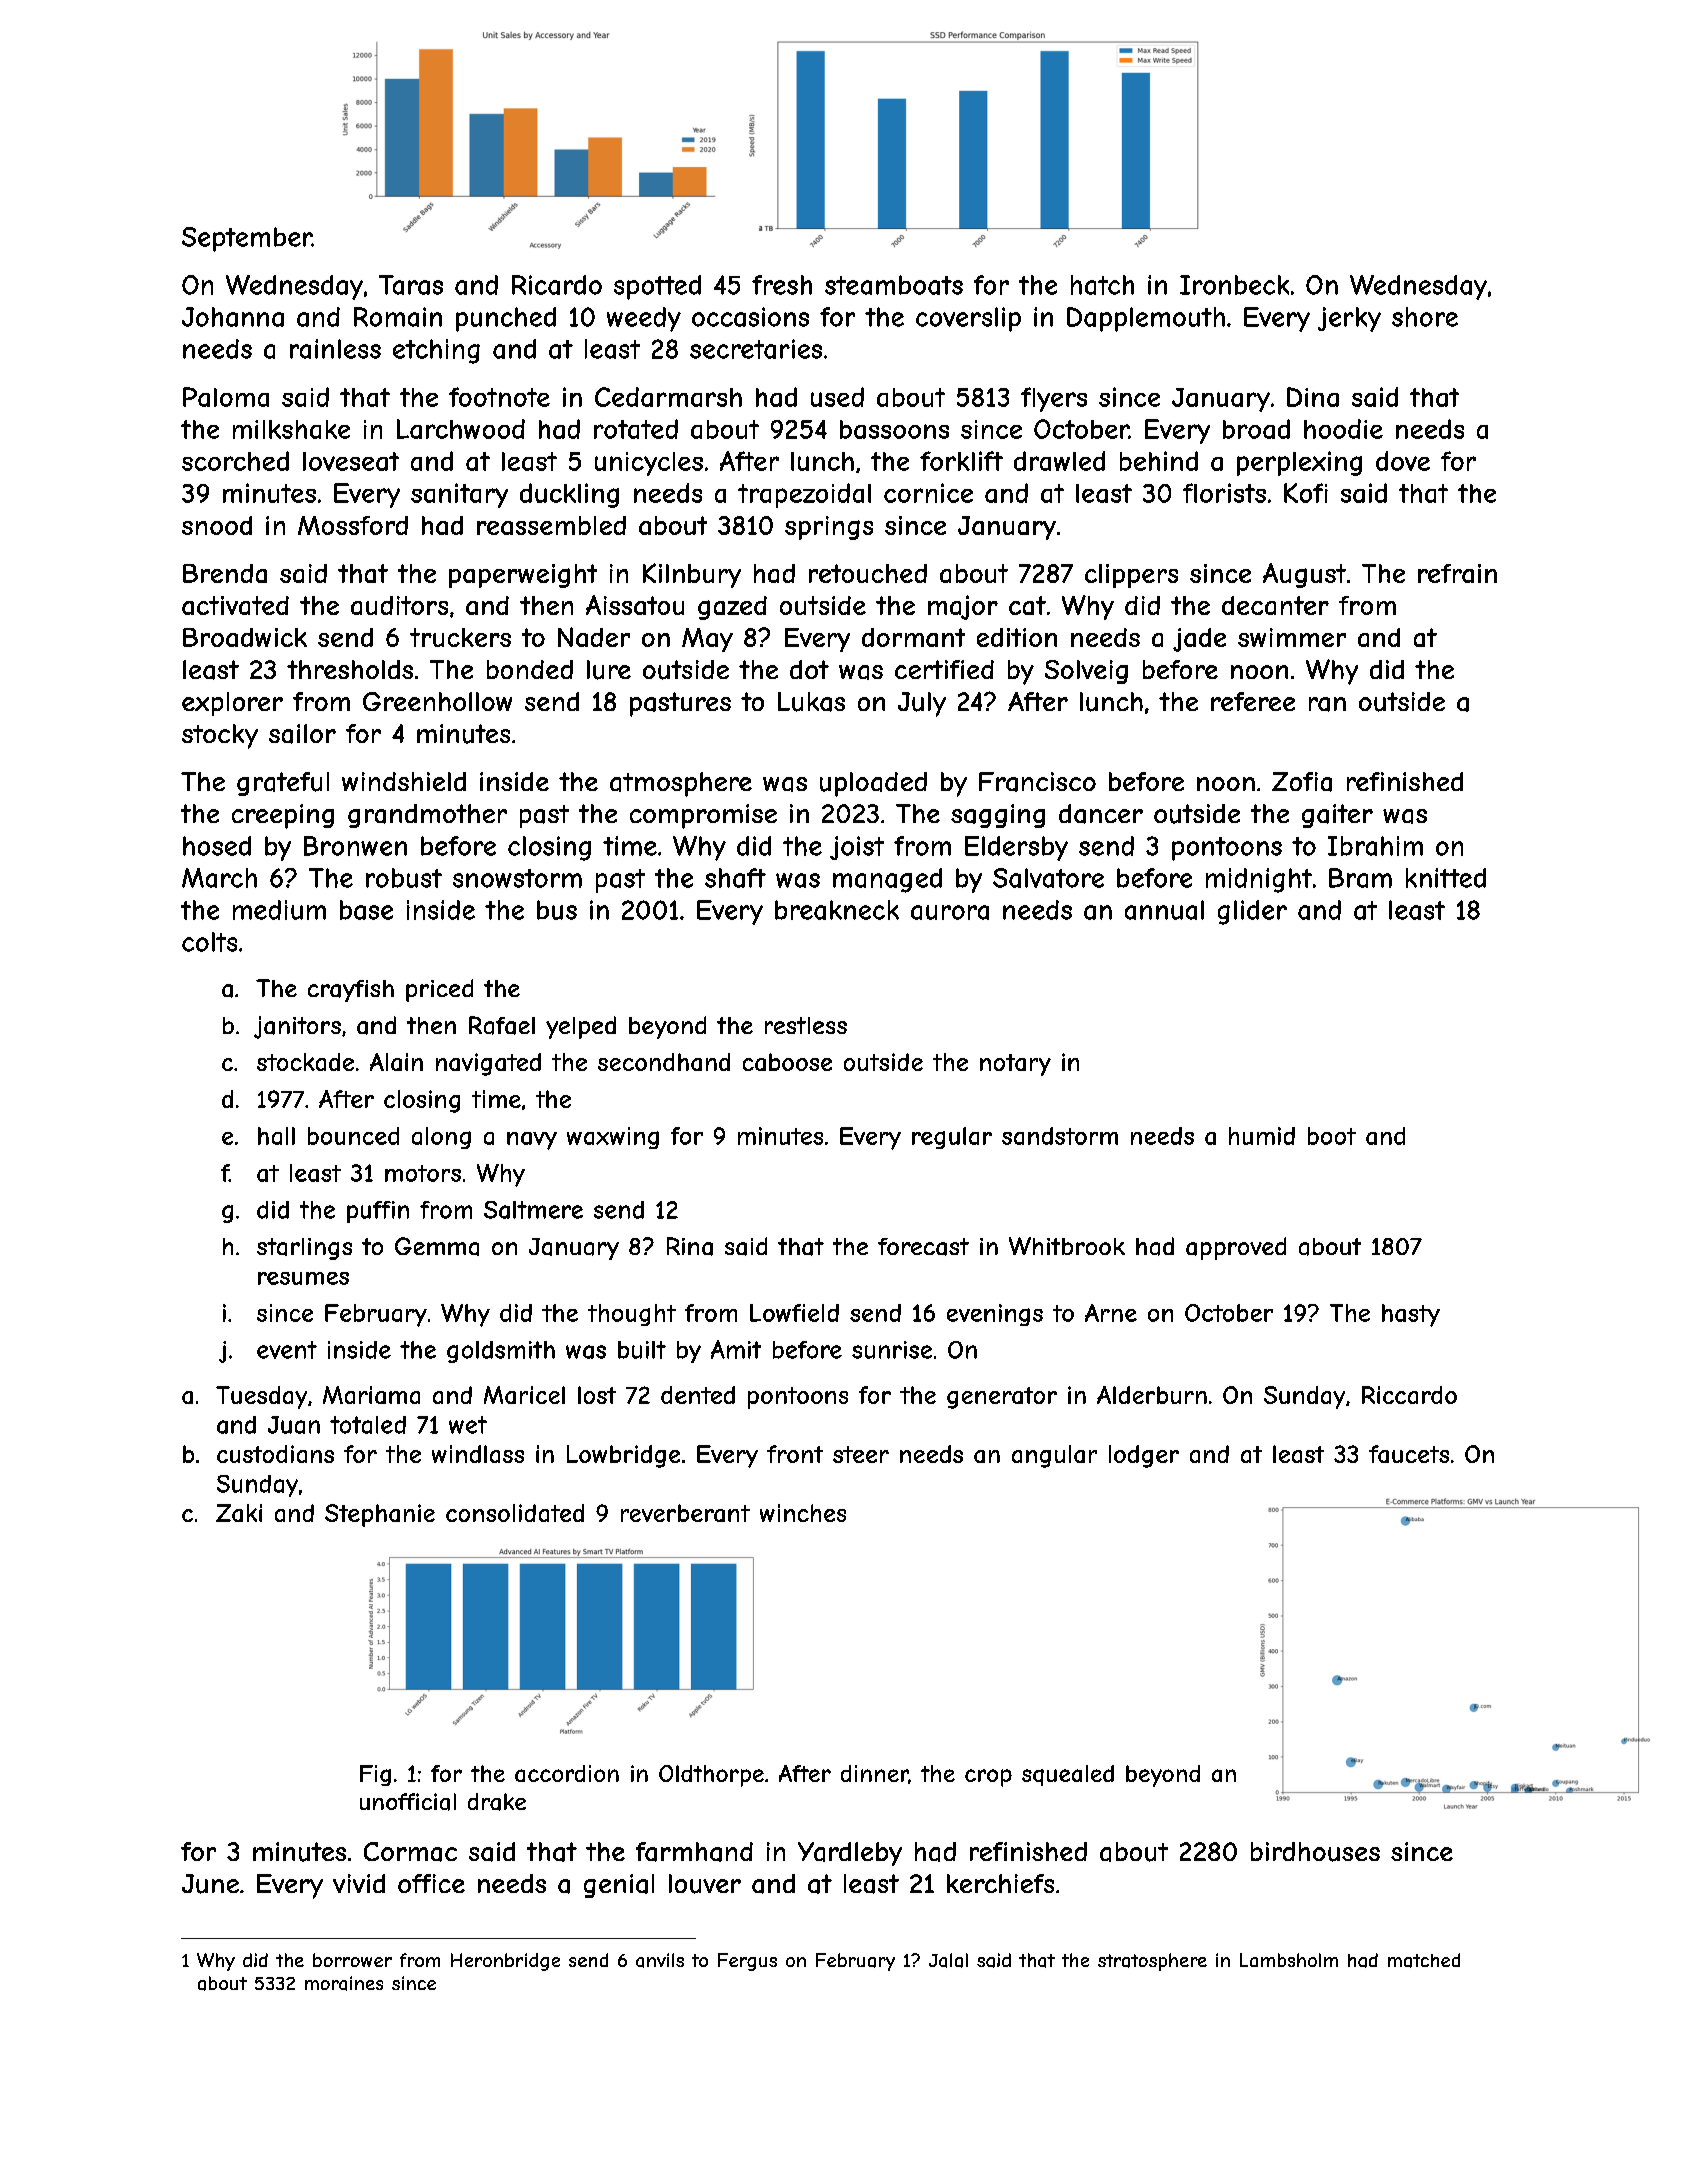 This page has height=2178, width=1683. Describe the element at coordinates (359, 1883) in the page. I see `vivid` at that location.
